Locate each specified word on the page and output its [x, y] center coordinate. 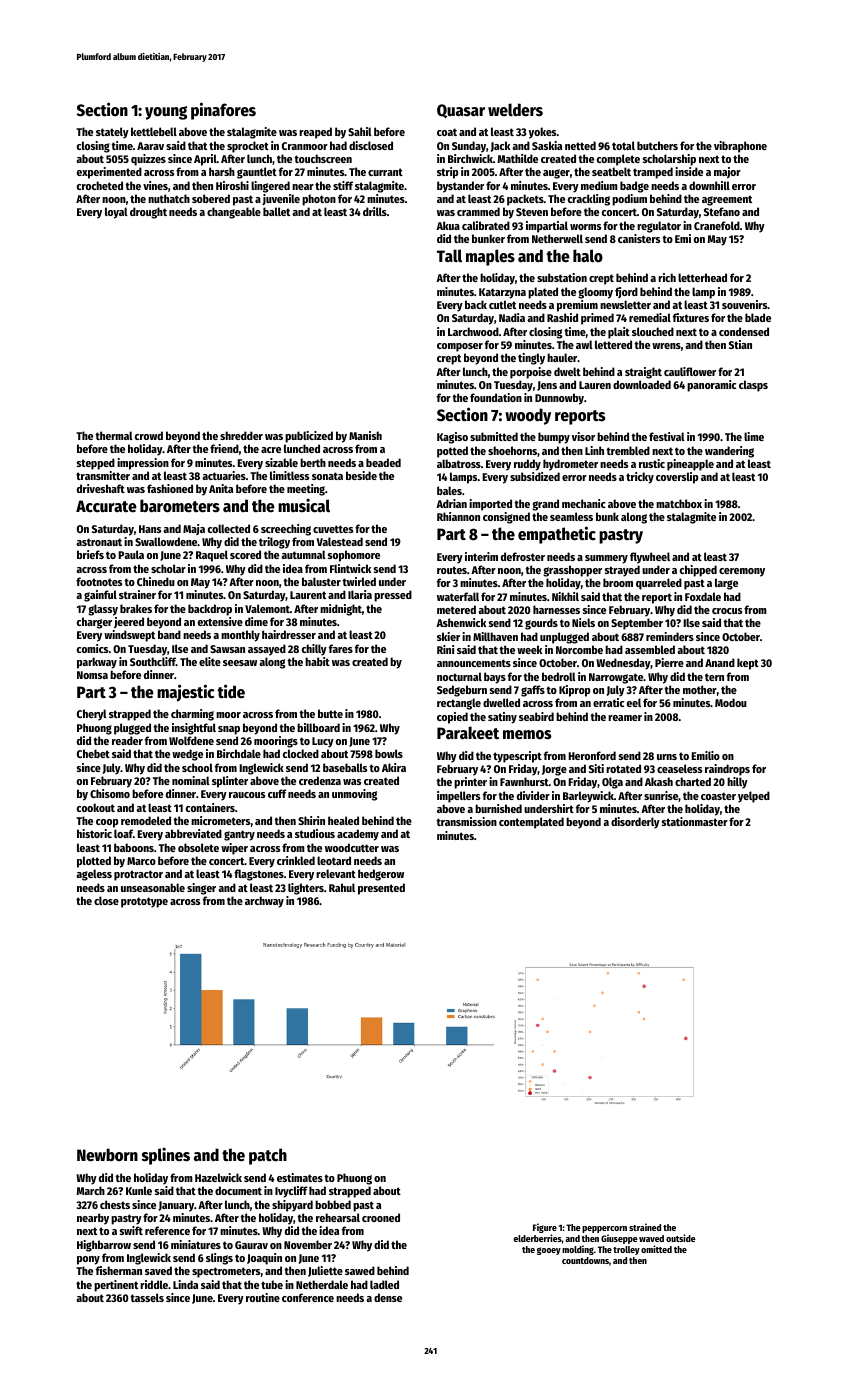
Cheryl [92, 715]
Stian [740, 344]
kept [748, 664]
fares [341, 648]
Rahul [342, 887]
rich [667, 277]
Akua [448, 225]
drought [148, 213]
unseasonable [153, 887]
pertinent [116, 1286]
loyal [116, 213]
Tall [449, 255]
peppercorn [604, 1230]
